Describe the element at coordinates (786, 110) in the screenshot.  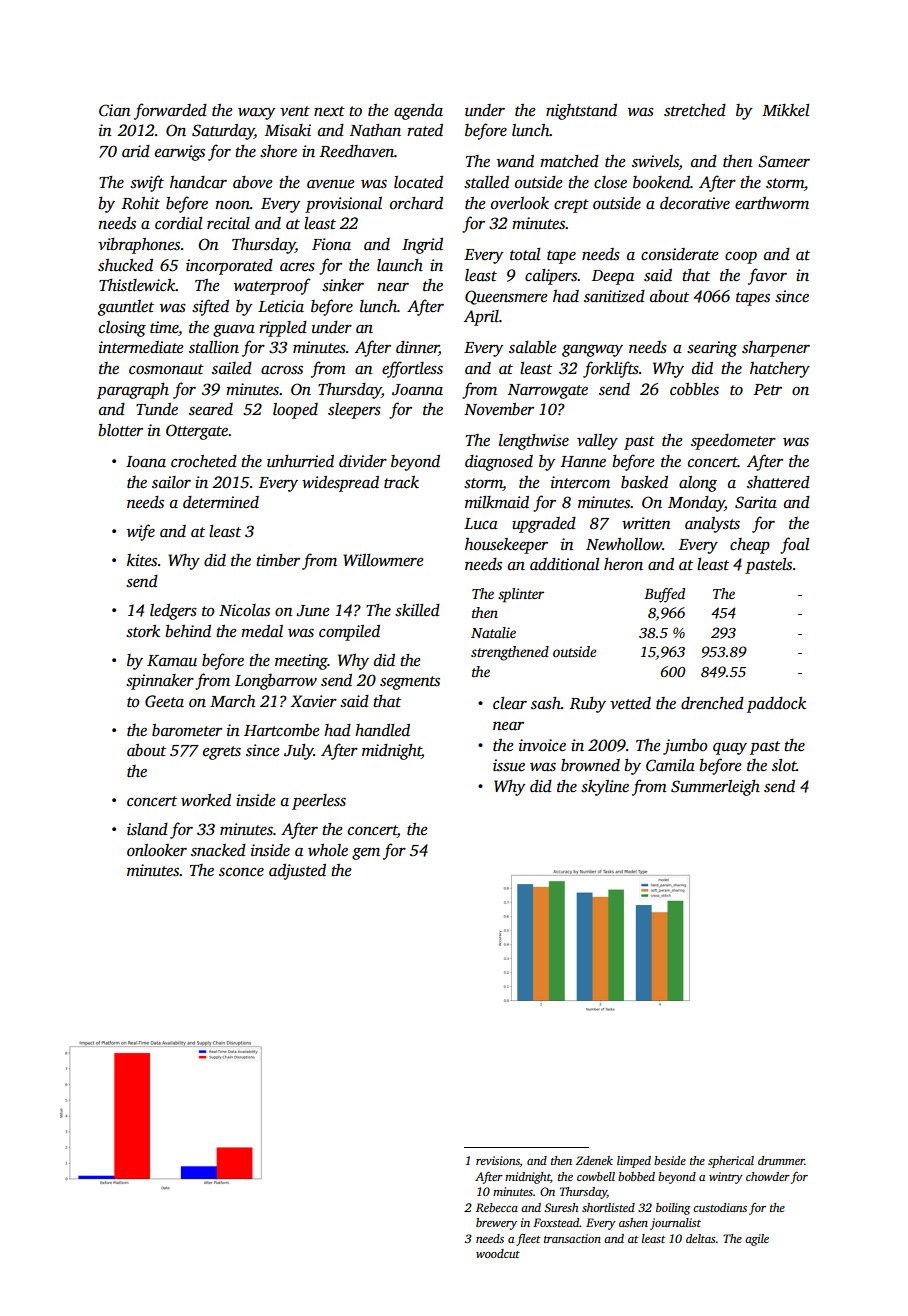
I see `Mikkel` at that location.
